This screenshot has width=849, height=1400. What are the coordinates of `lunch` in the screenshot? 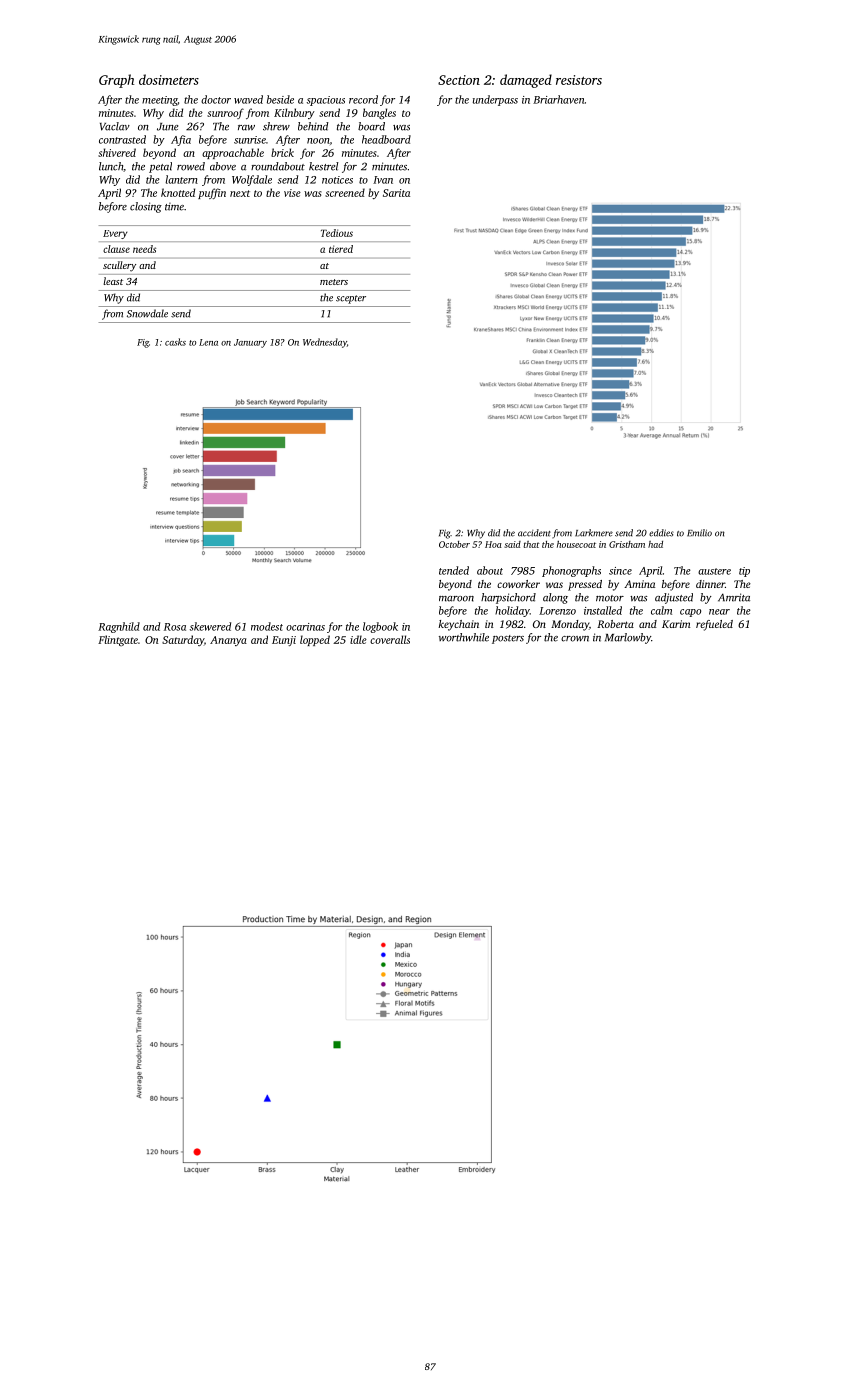 It's located at (111, 166).
